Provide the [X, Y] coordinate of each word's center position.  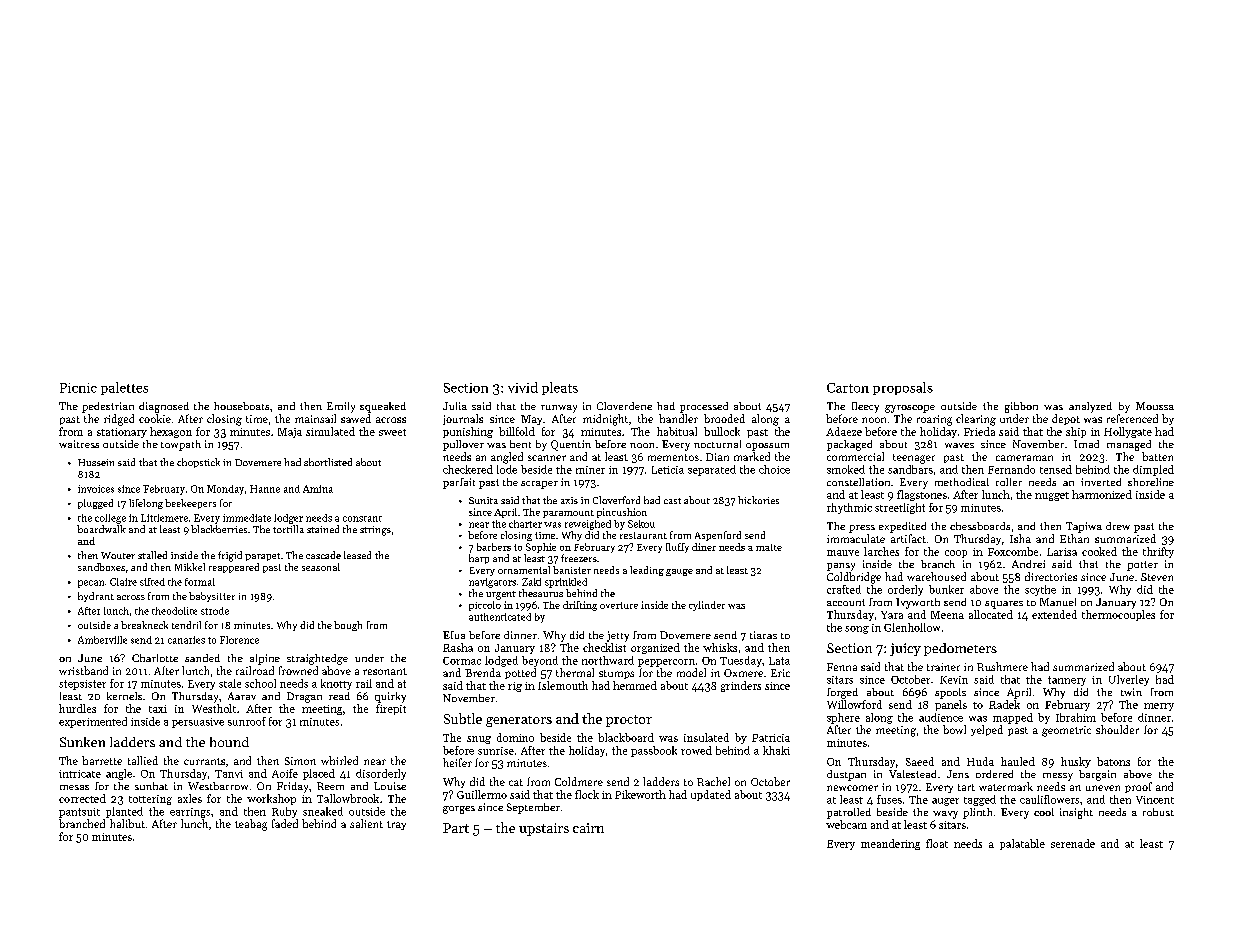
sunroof [247, 721]
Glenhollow [912, 627]
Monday [225, 490]
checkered [468, 469]
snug [479, 740]
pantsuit [79, 813]
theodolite [174, 611]
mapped [1013, 718]
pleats [560, 388]
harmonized [1102, 494]
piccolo [485, 606]
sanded [202, 658]
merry [1159, 707]
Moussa [1155, 406]
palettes [124, 388]
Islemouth [563, 685]
